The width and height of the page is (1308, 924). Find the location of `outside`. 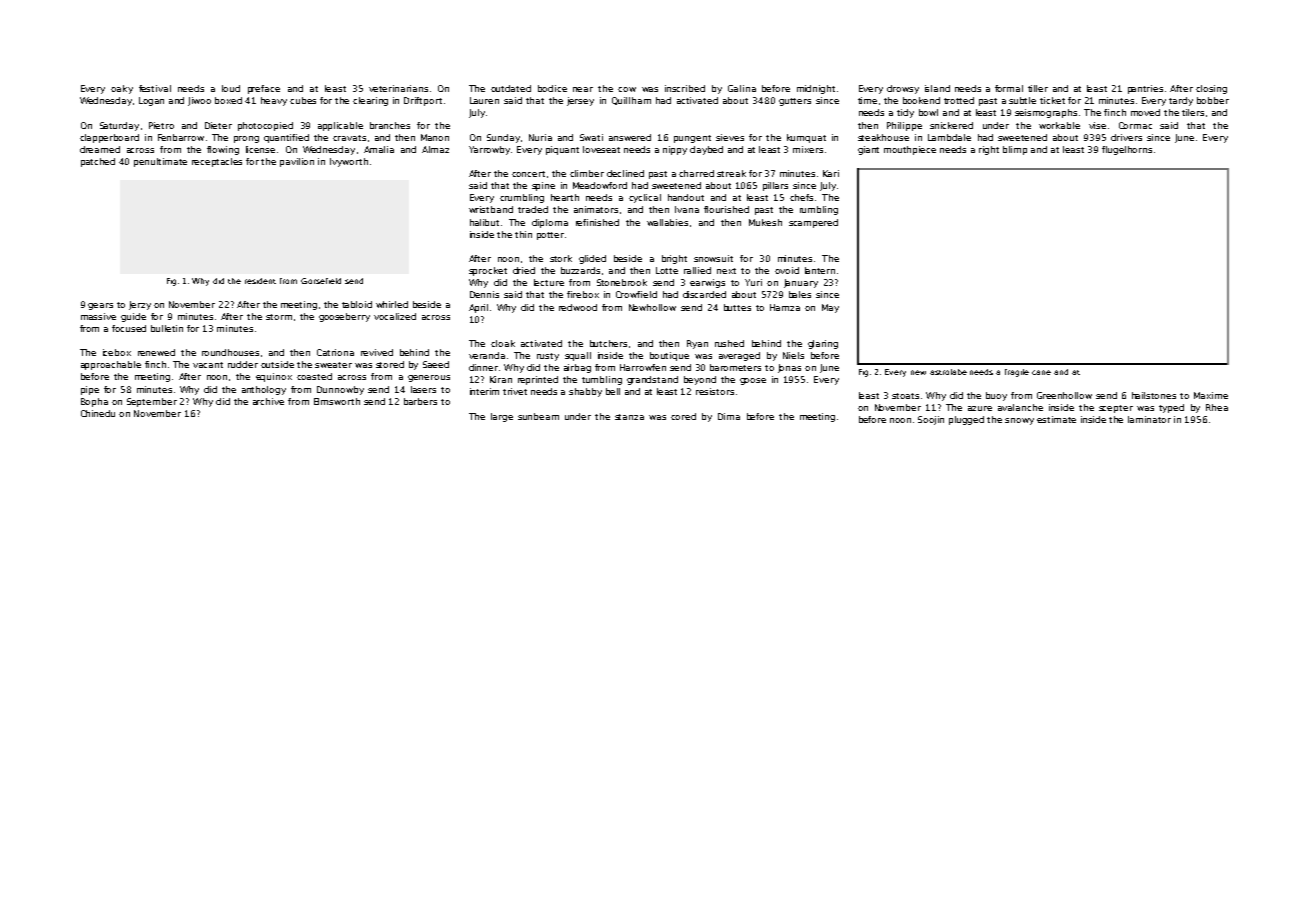

outside is located at coordinates (277, 364).
